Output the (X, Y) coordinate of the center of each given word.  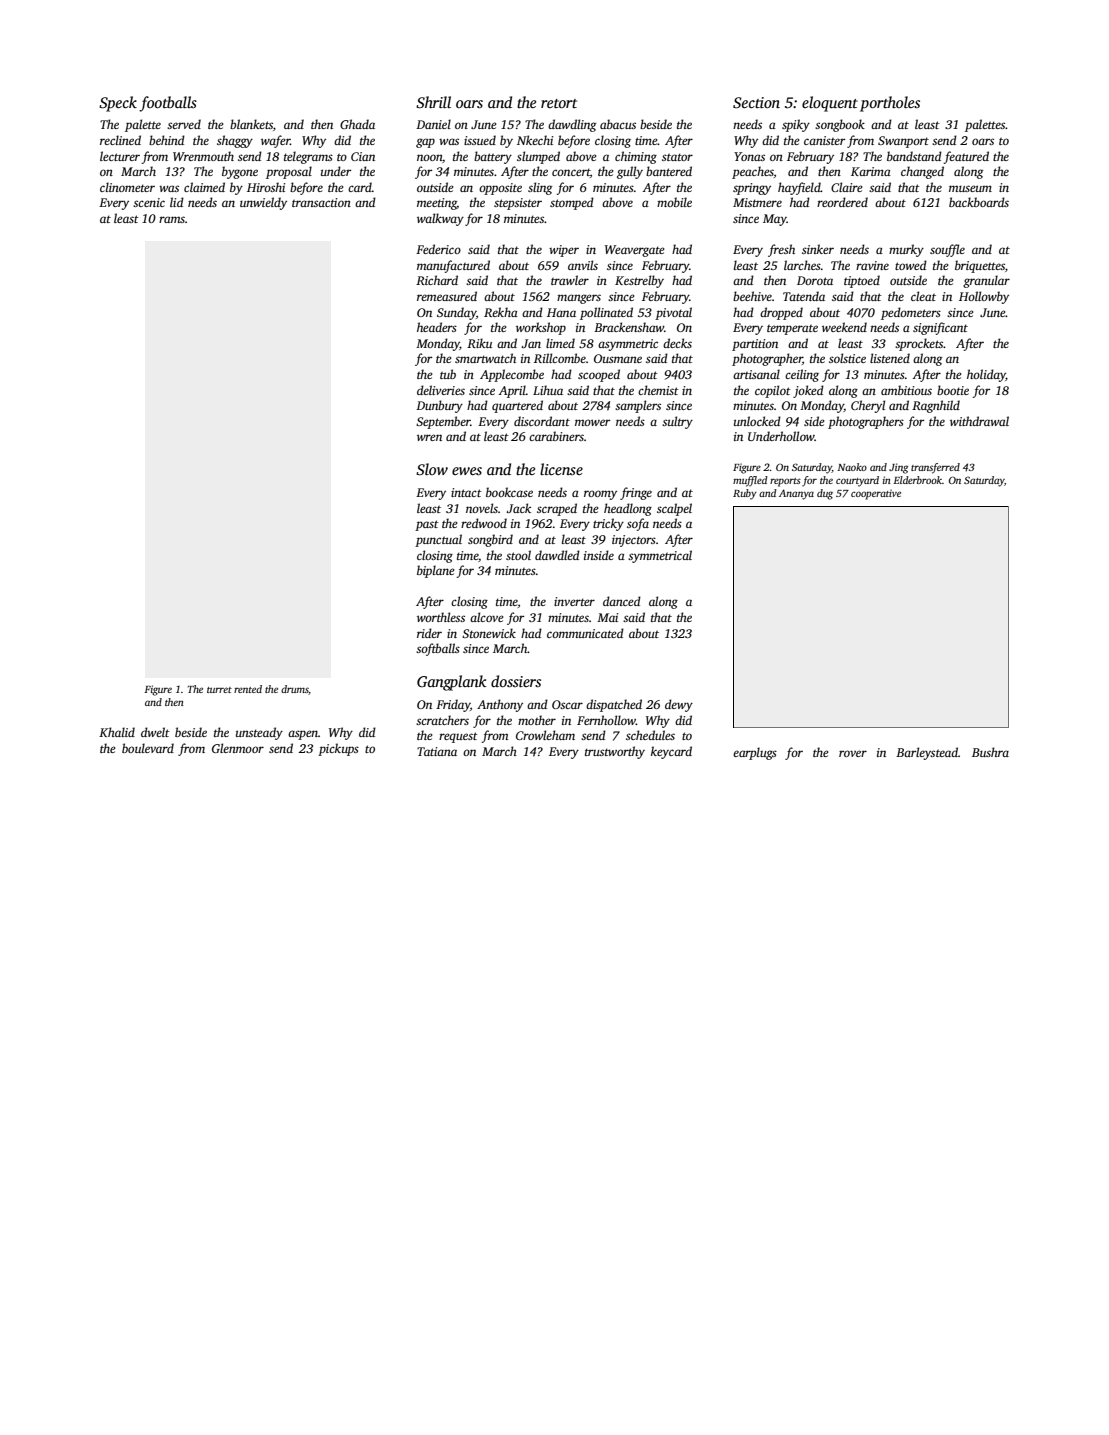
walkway (440, 219)
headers (437, 327)
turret (219, 690)
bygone (240, 172)
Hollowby (984, 297)
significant (940, 328)
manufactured (453, 266)
